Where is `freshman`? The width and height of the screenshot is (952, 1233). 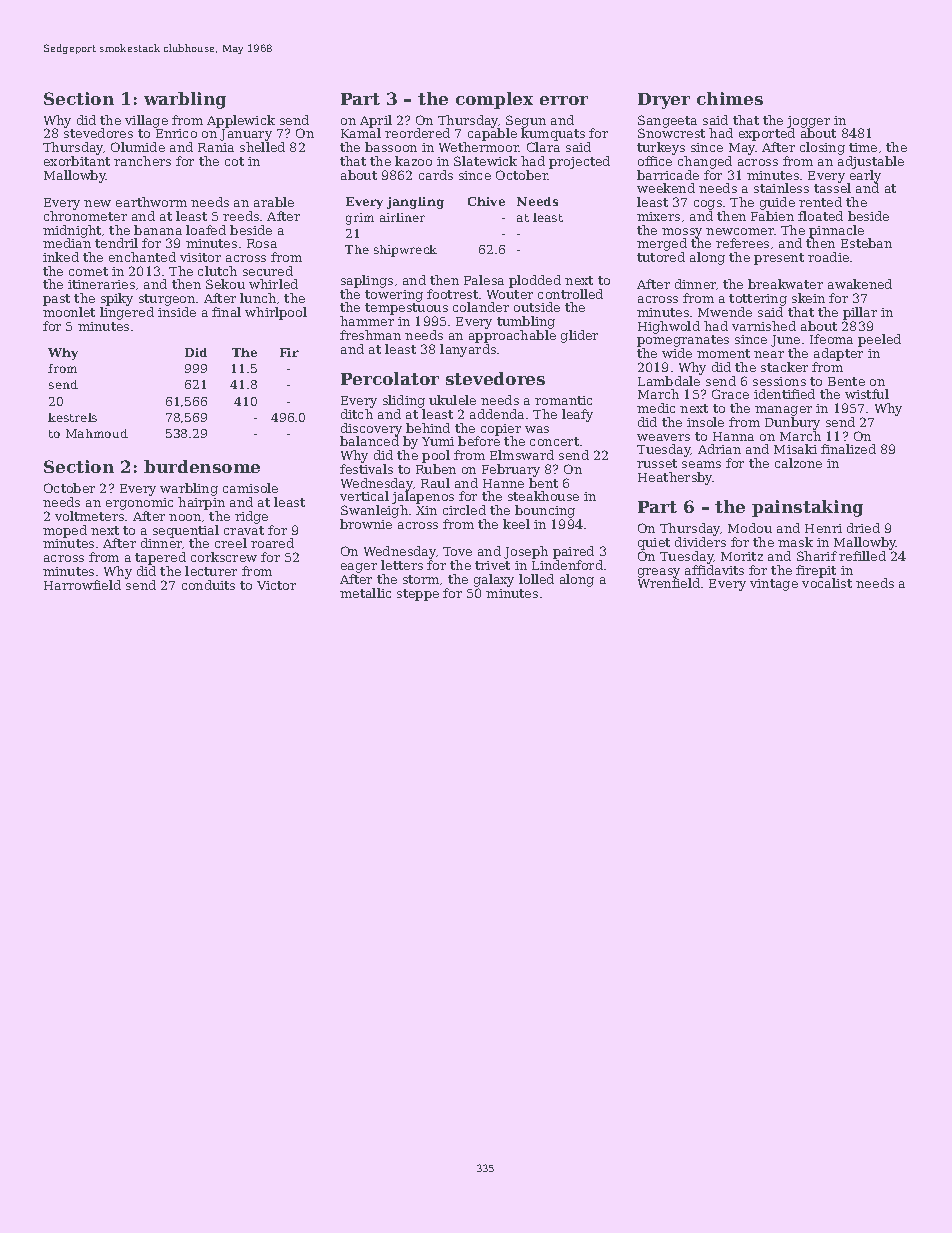
freshman is located at coordinates (370, 335).
